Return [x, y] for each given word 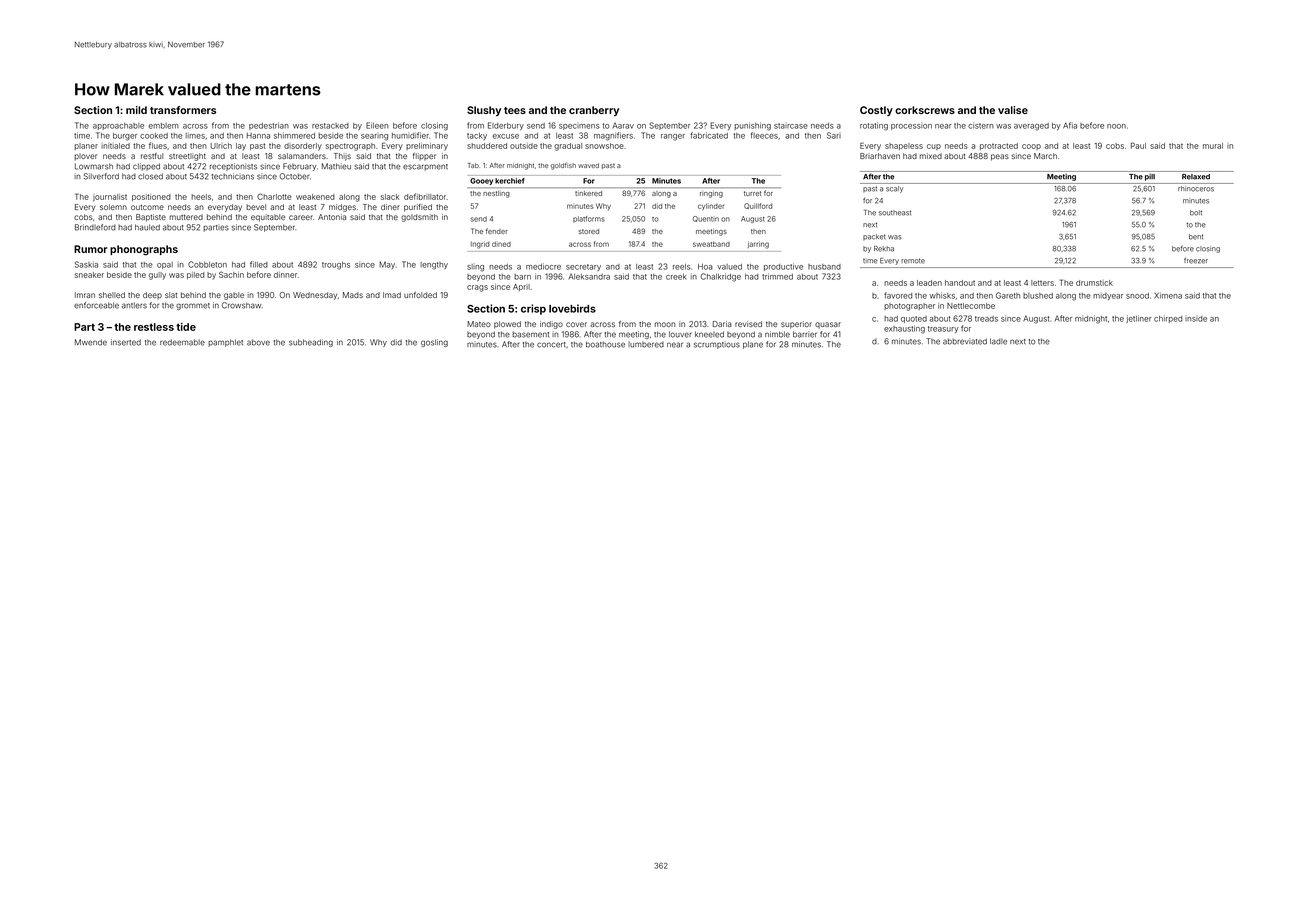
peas [1000, 157]
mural [1213, 146]
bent [1196, 237]
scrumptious [717, 345]
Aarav [623, 126]
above [258, 342]
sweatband [711, 244]
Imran [85, 295]
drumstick [1094, 283]
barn [522, 277]
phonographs [144, 250]
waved [588, 165]
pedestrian [269, 126]
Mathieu [336, 166]
